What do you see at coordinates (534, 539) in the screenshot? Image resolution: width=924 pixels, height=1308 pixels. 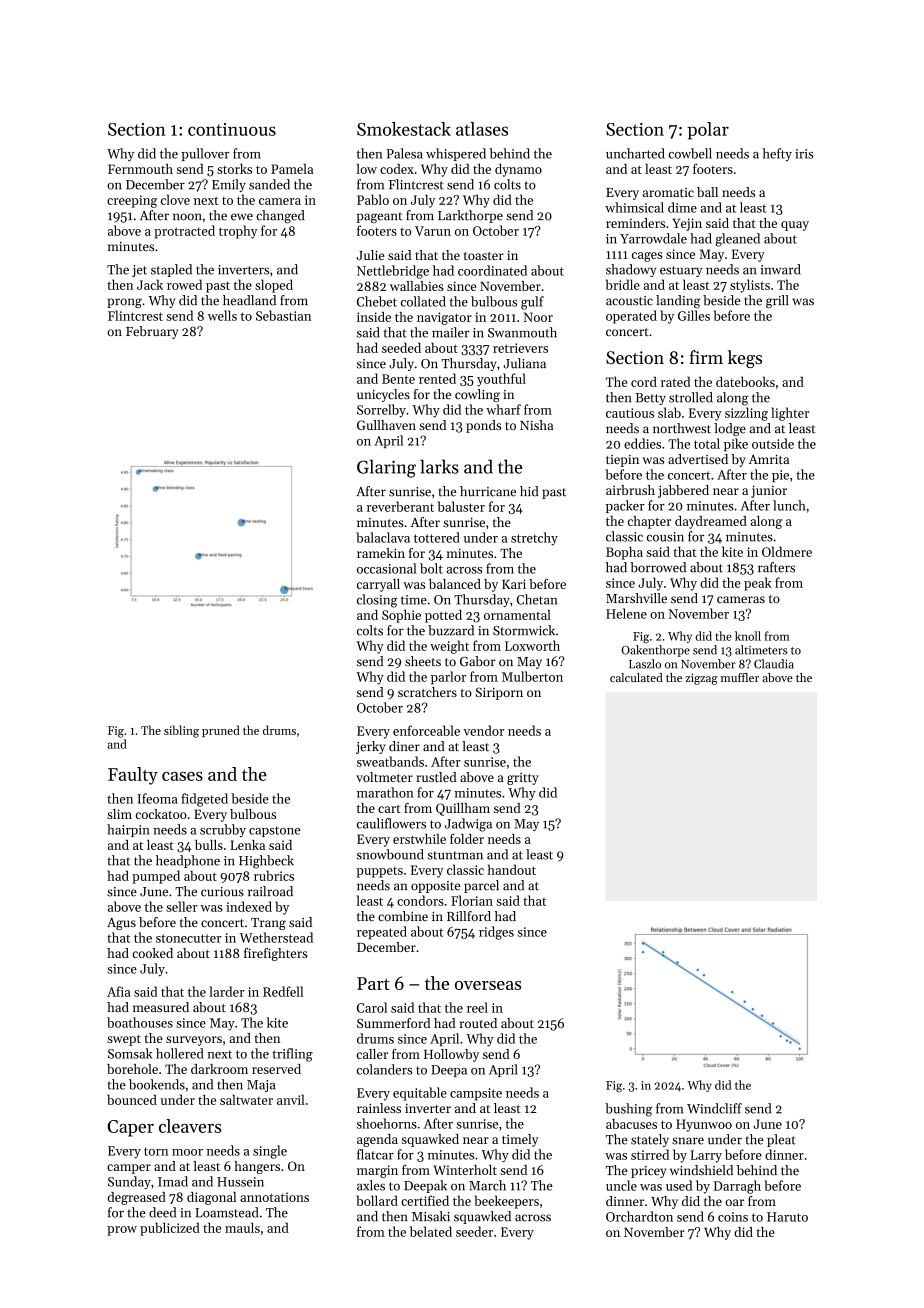 I see `stretchy` at bounding box center [534, 539].
